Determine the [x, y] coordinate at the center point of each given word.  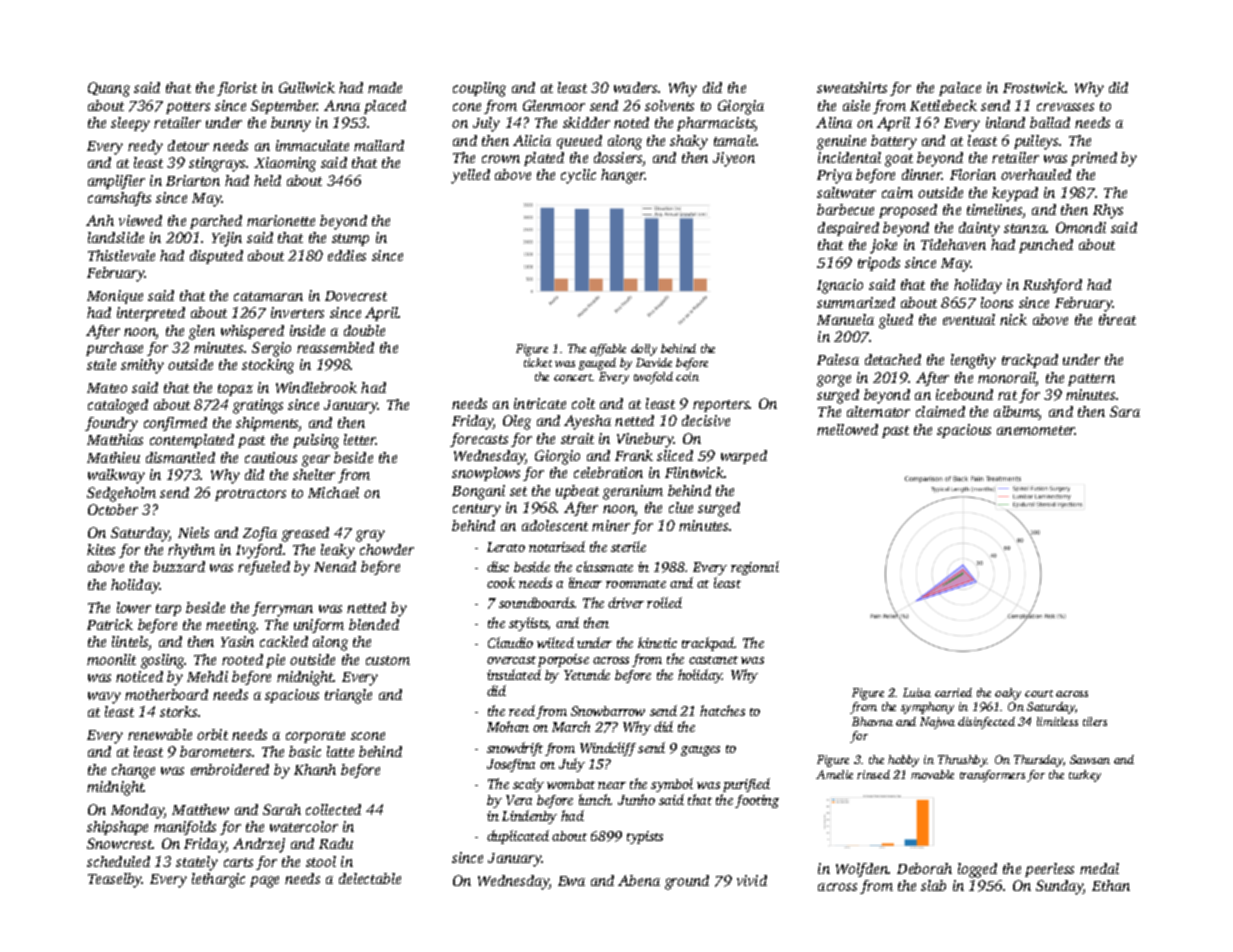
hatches [722, 710]
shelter [314, 474]
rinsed [873, 774]
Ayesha [587, 422]
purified [746, 785]
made [385, 87]
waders [636, 87]
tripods [879, 264]
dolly [644, 350]
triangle [348, 696]
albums [1016, 413]
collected [333, 809]
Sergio [271, 349]
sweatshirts [852, 87]
